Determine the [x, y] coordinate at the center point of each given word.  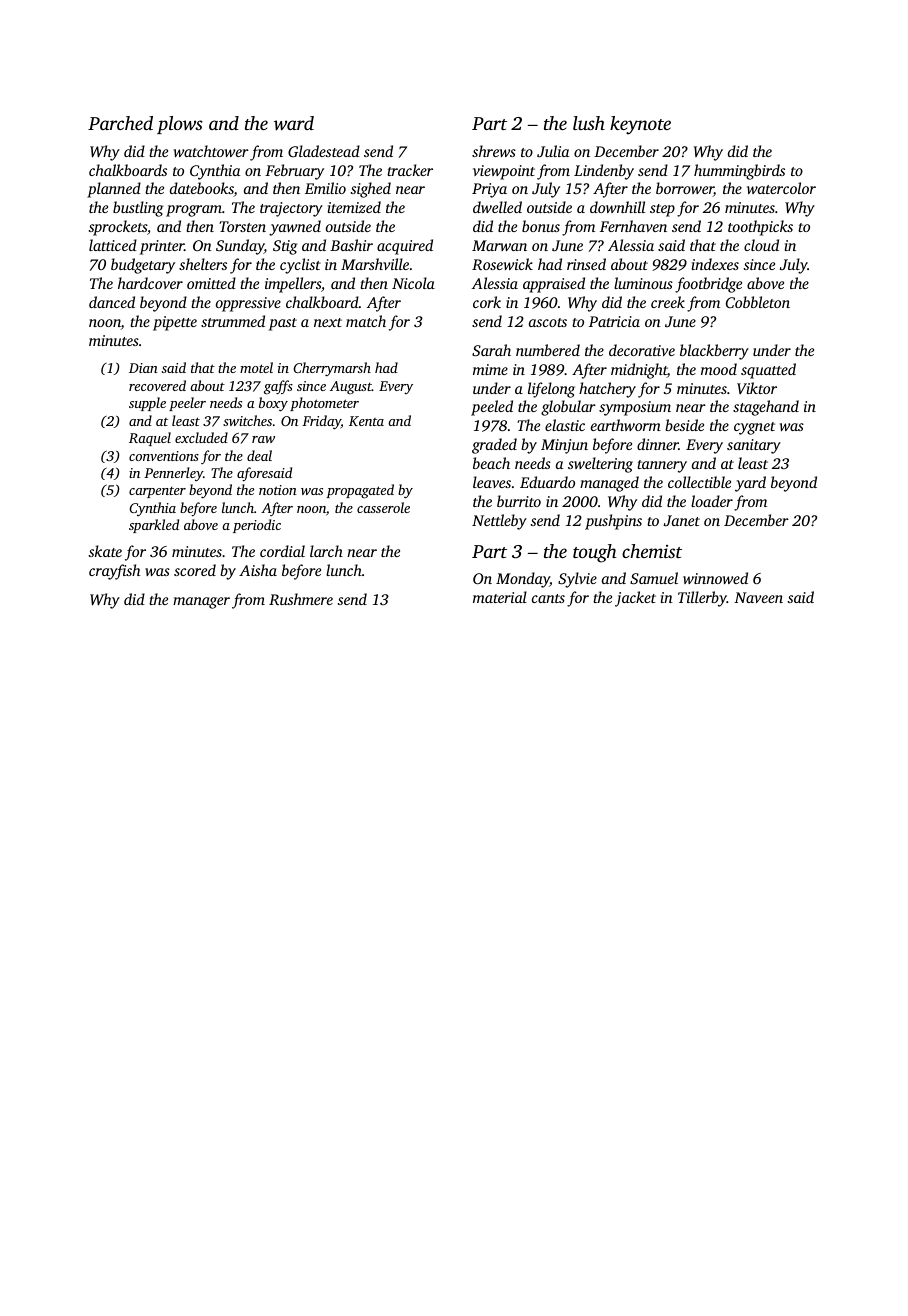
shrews [494, 151]
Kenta [366, 421]
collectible [699, 482]
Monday [523, 580]
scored [195, 570]
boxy [273, 404]
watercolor [781, 188]
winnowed [715, 578]
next [328, 322]
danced [112, 302]
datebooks [202, 189]
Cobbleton [758, 302]
